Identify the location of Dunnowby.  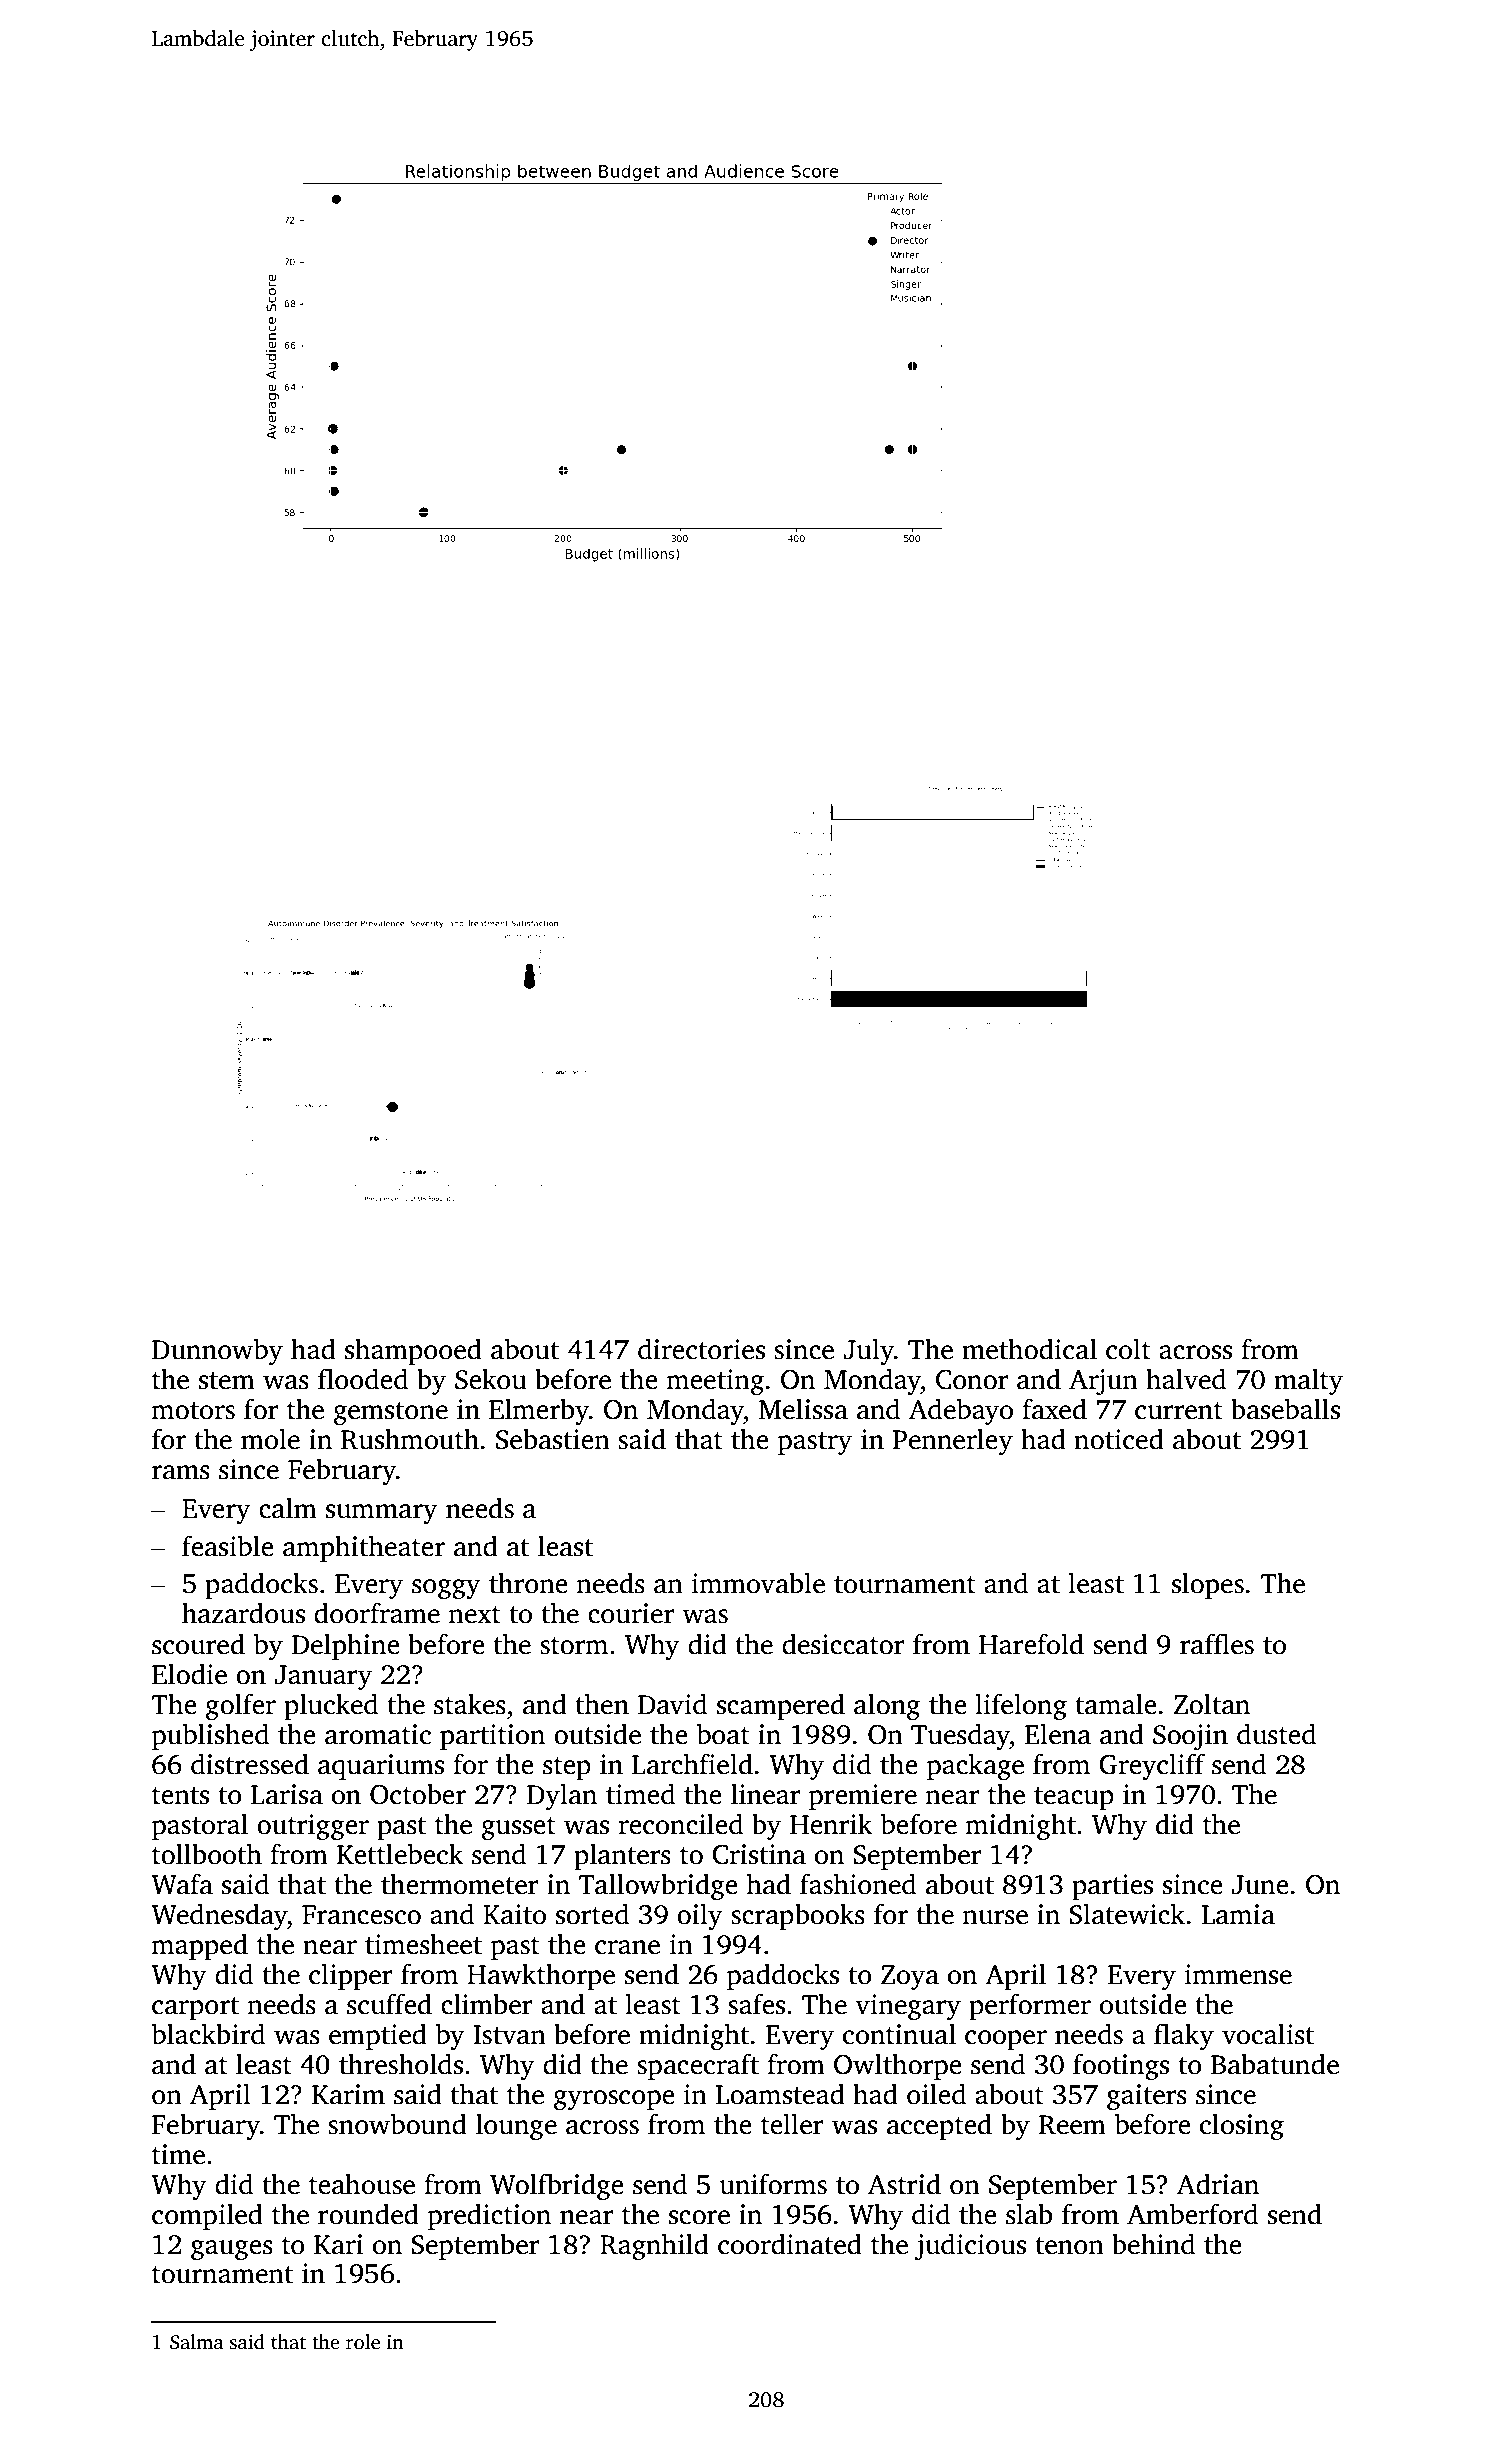
(217, 1351).
